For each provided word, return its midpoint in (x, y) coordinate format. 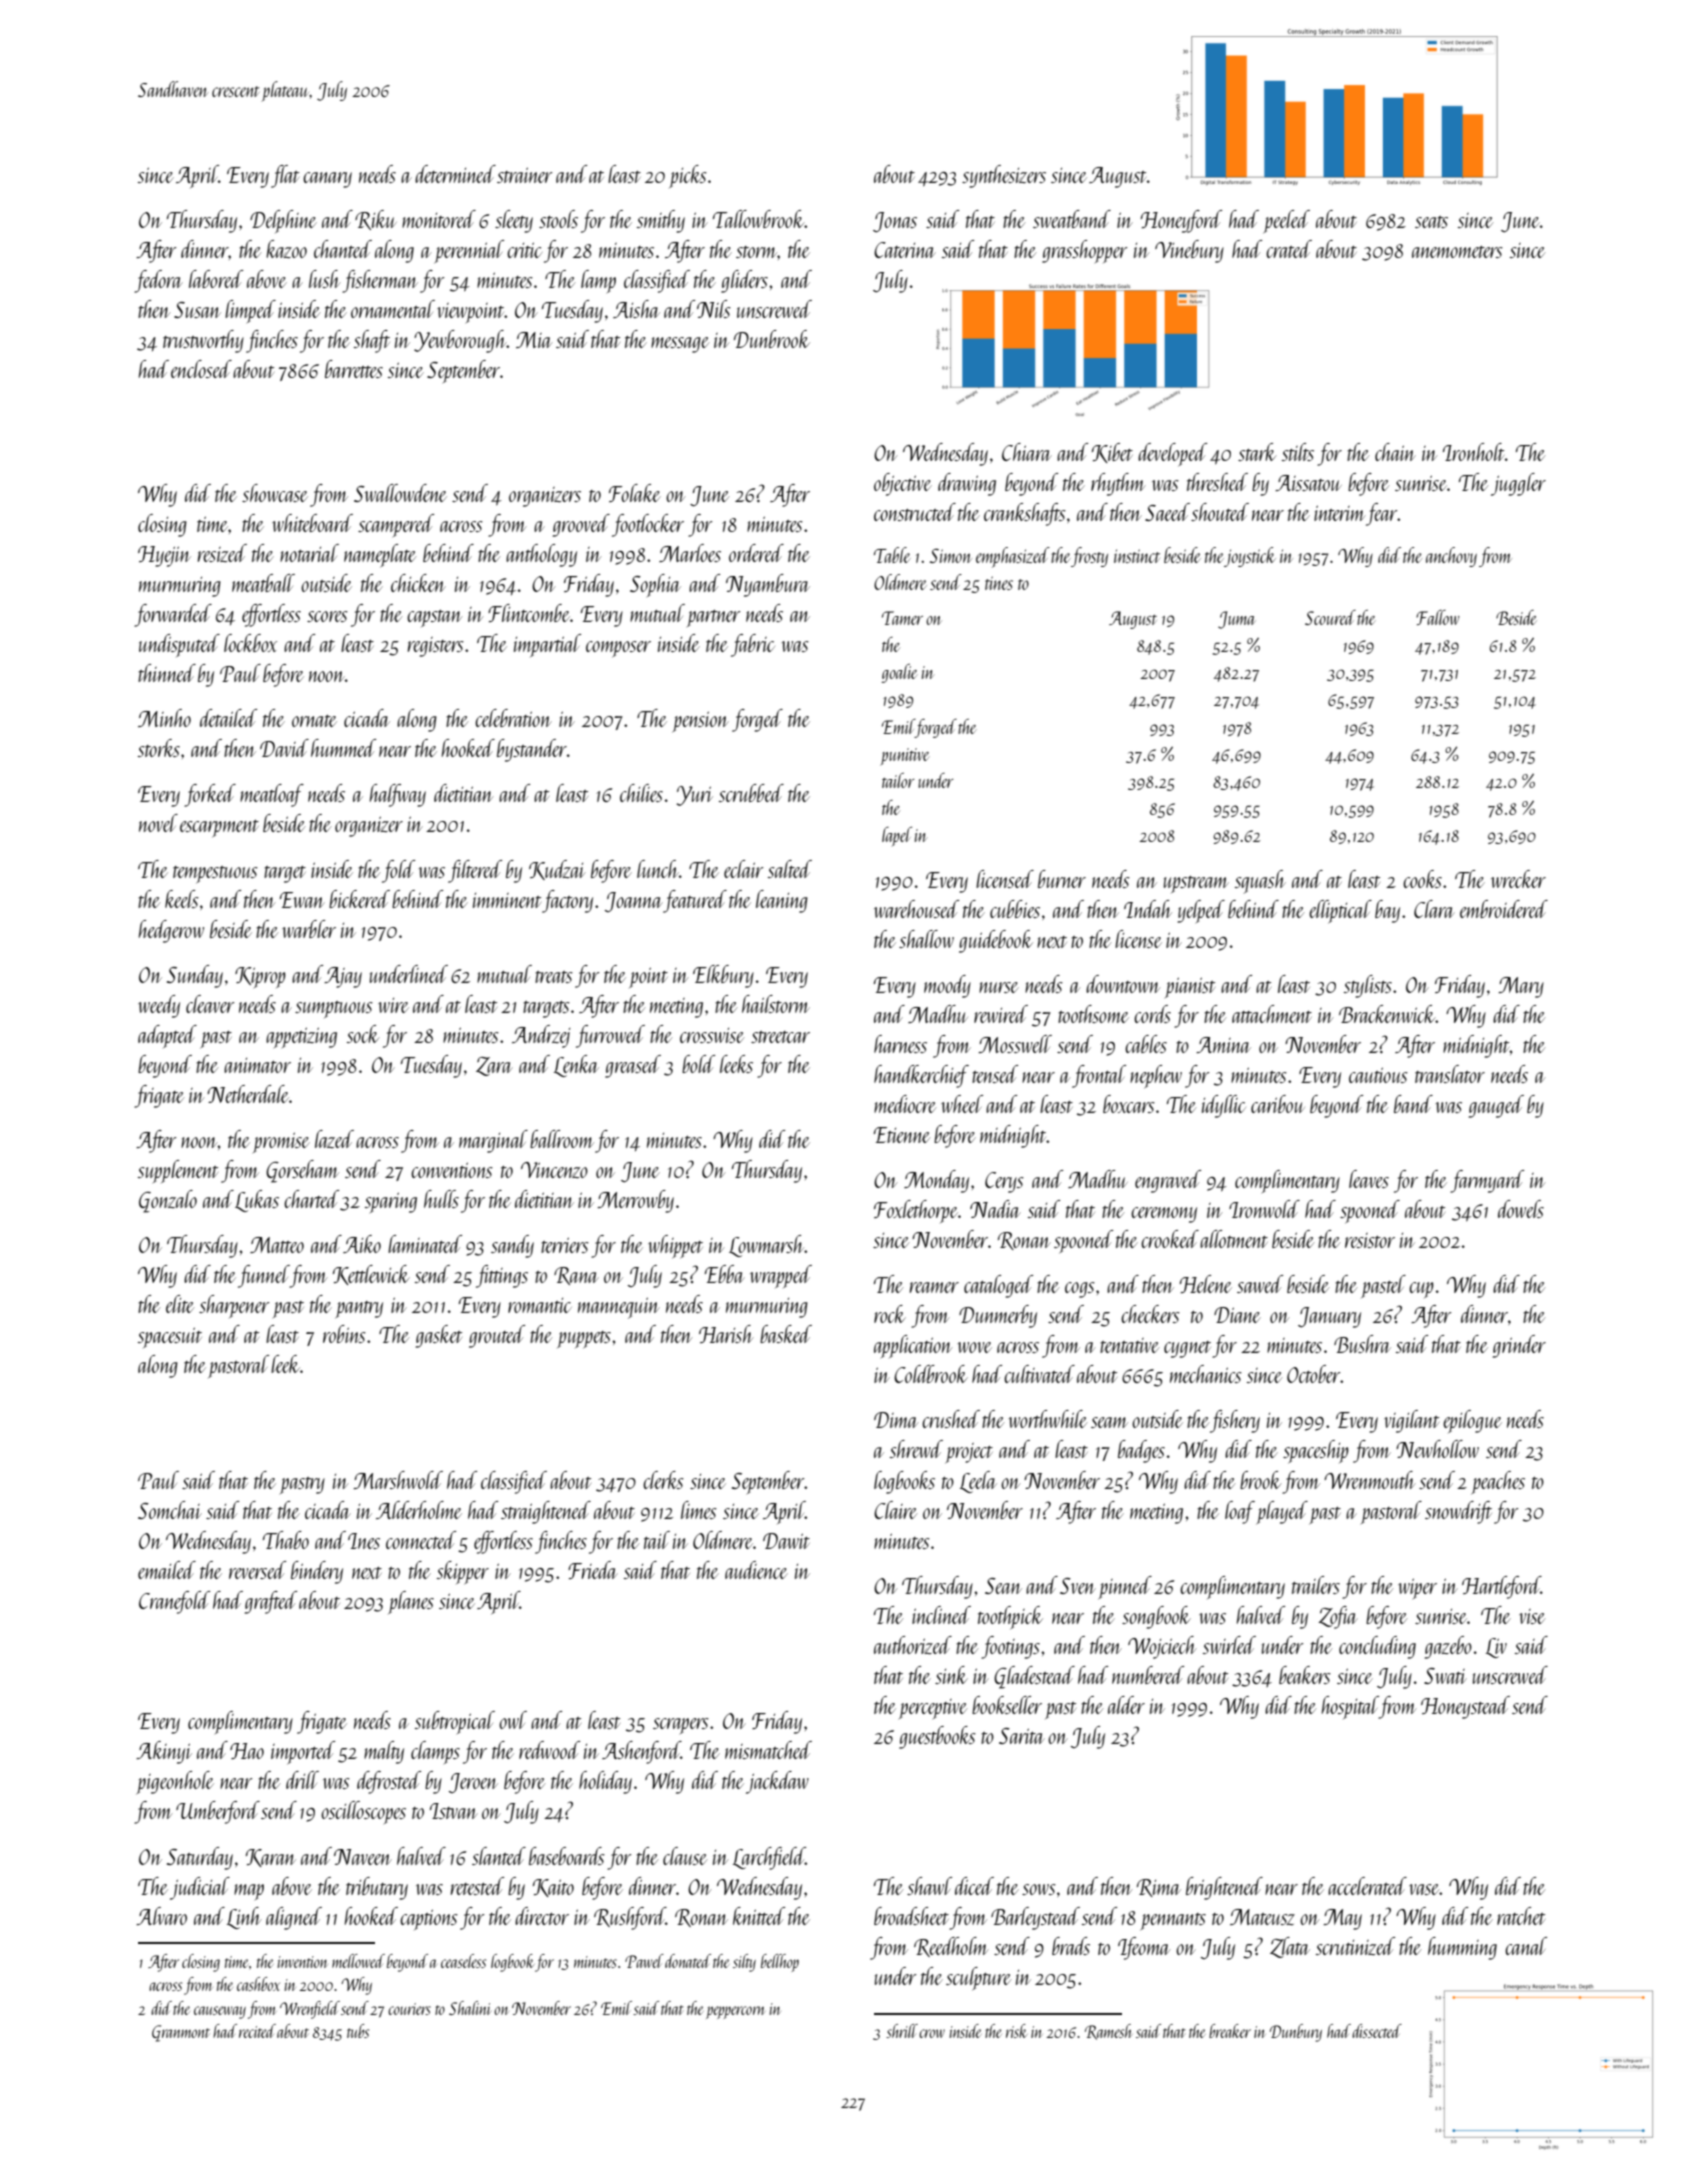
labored (216, 279)
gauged (1496, 1106)
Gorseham (302, 1171)
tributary (377, 1888)
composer (618, 649)
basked (786, 1334)
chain (1395, 452)
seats (1431, 222)
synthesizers (1004, 176)
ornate (314, 721)
